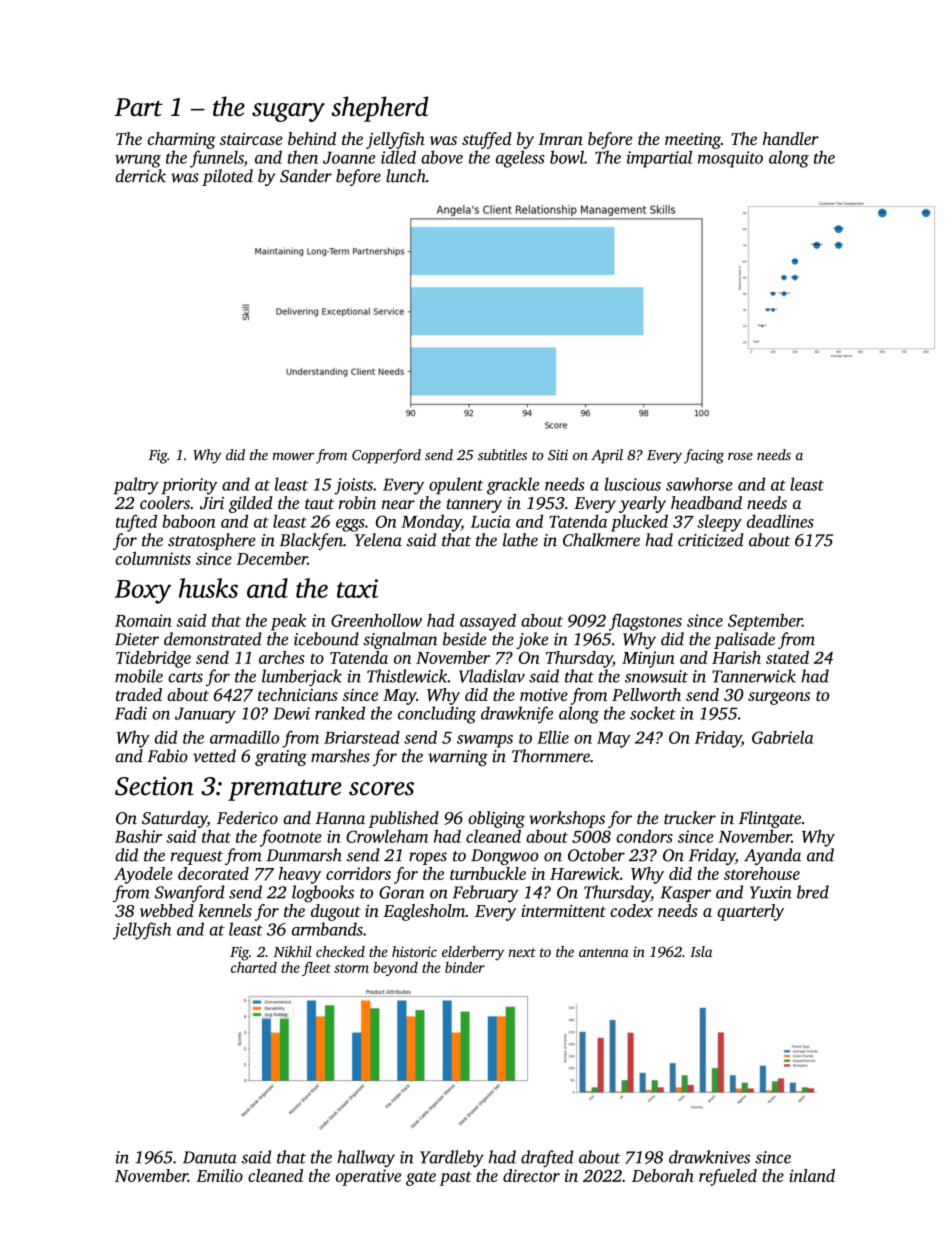  Describe the element at coordinates (288, 622) in the screenshot. I see `peak` at that location.
